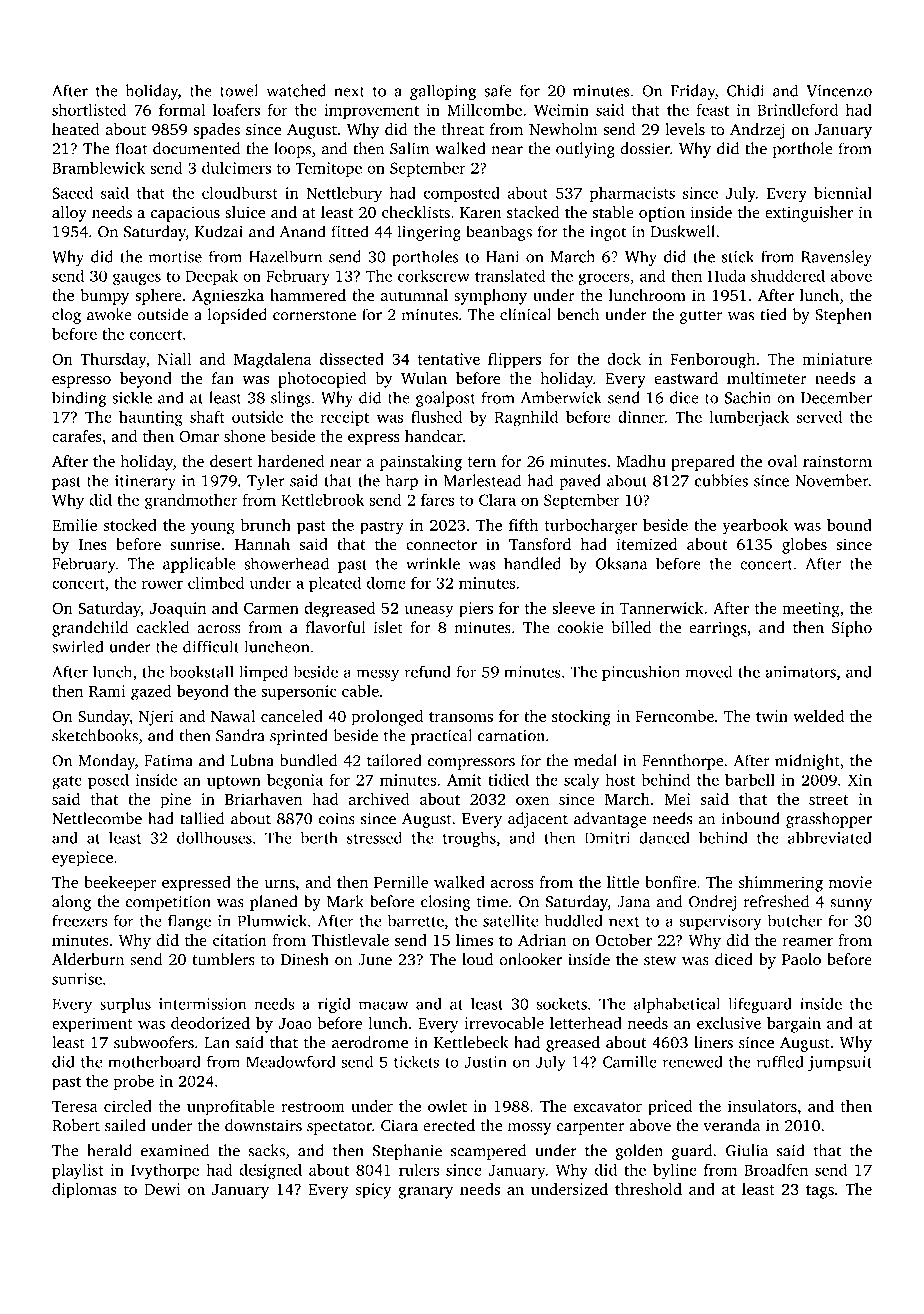 Image resolution: width=924 pixels, height=1314 pixels. Describe the element at coordinates (708, 671) in the page. I see `moved` at that location.
